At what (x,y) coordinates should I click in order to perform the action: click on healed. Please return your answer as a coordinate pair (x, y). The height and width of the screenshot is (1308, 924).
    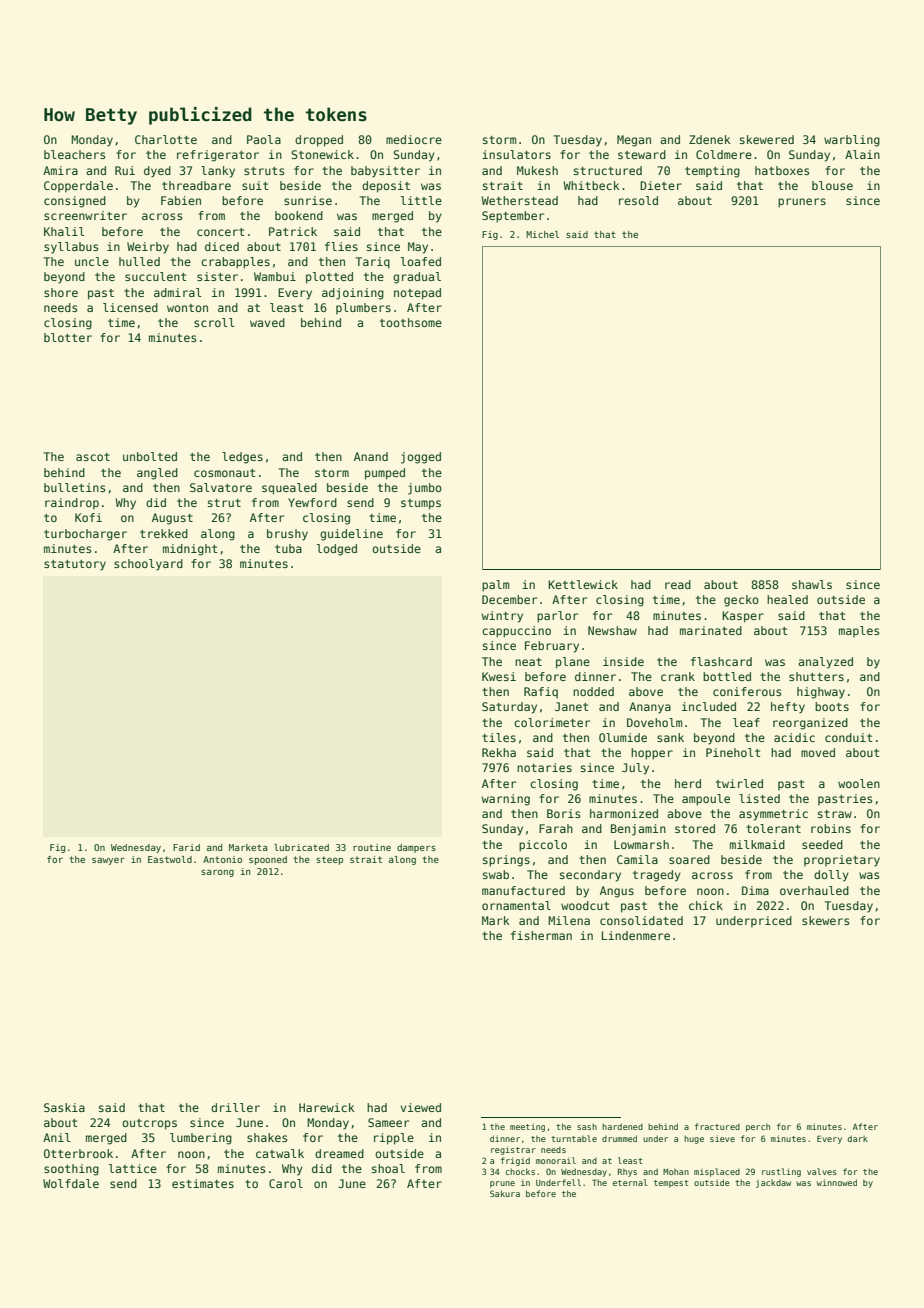
    Looking at the image, I should click on (787, 599).
